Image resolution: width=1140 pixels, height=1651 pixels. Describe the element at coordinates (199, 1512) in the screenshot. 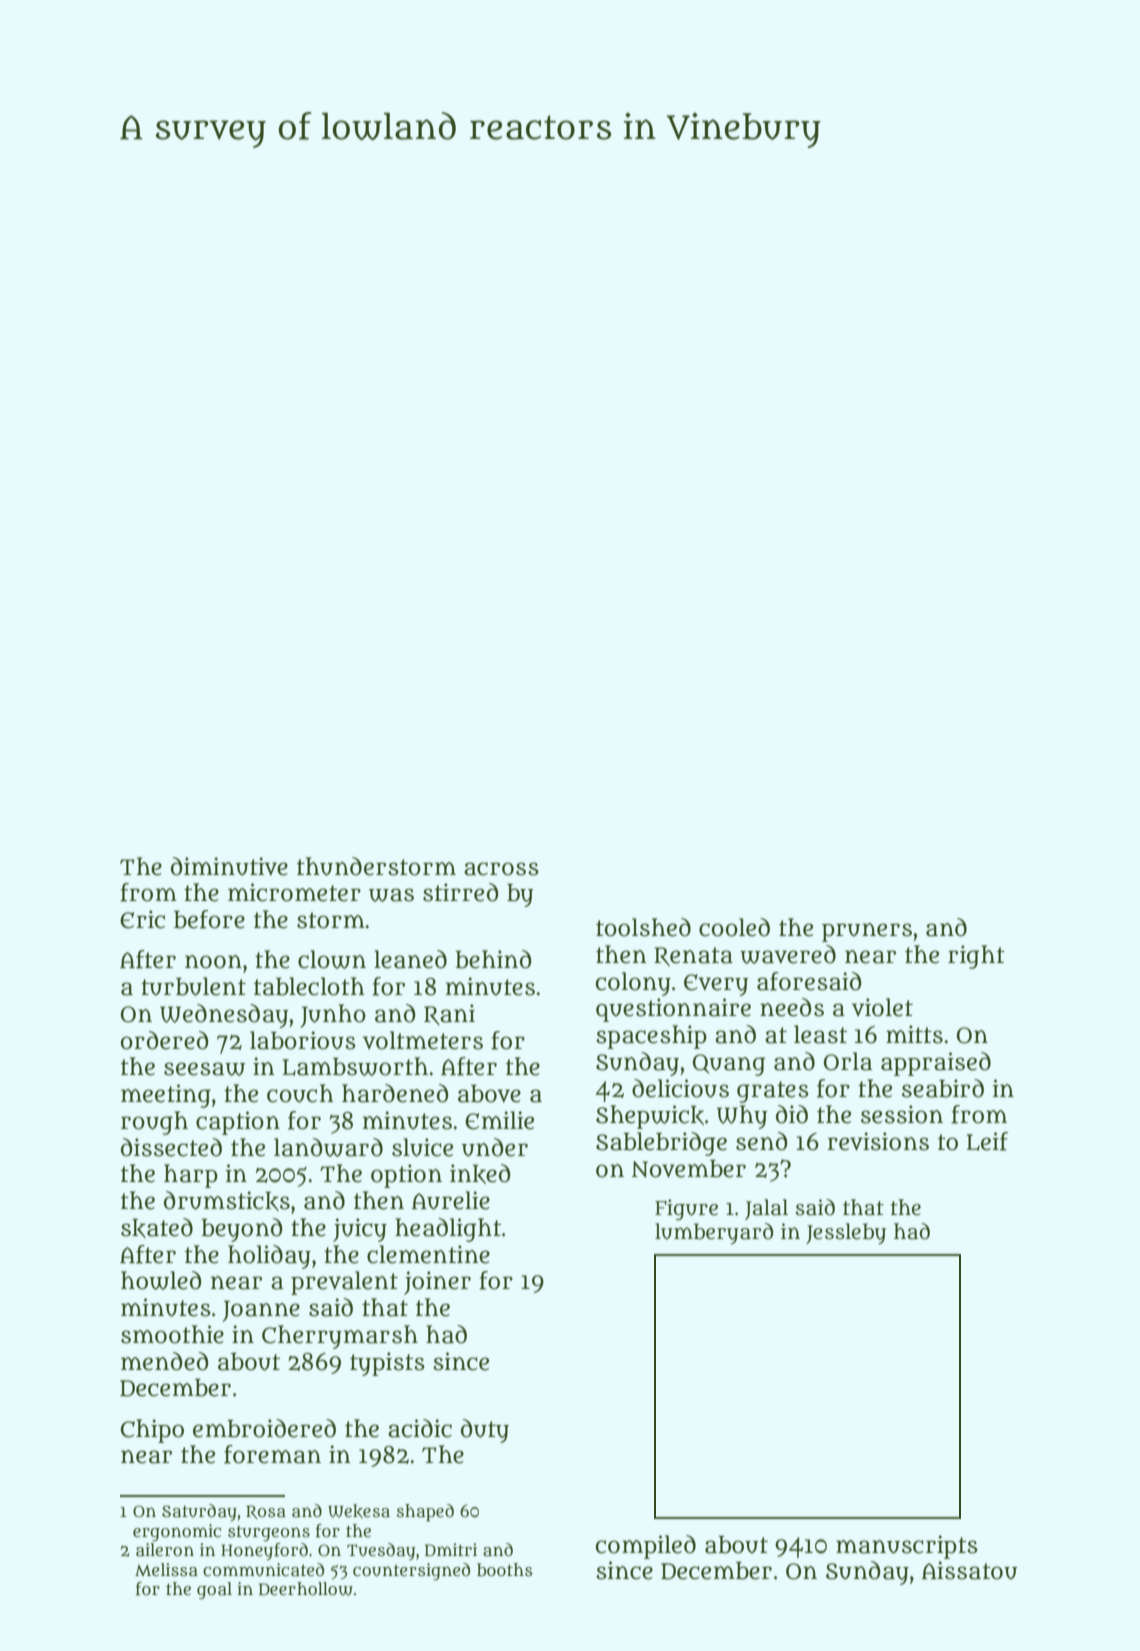

I see `Saturday` at that location.
